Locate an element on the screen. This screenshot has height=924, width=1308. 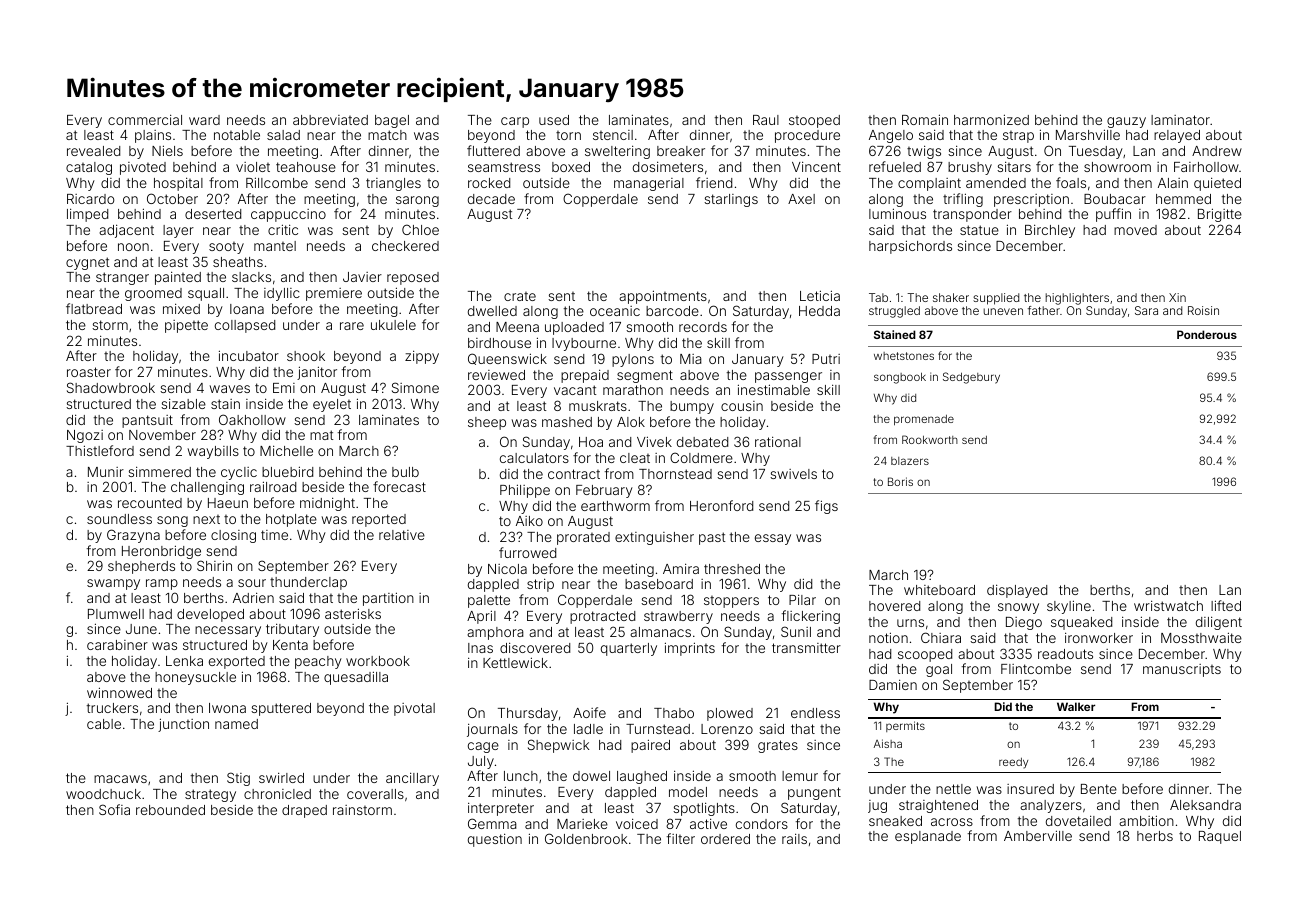
ordered is located at coordinates (725, 839).
